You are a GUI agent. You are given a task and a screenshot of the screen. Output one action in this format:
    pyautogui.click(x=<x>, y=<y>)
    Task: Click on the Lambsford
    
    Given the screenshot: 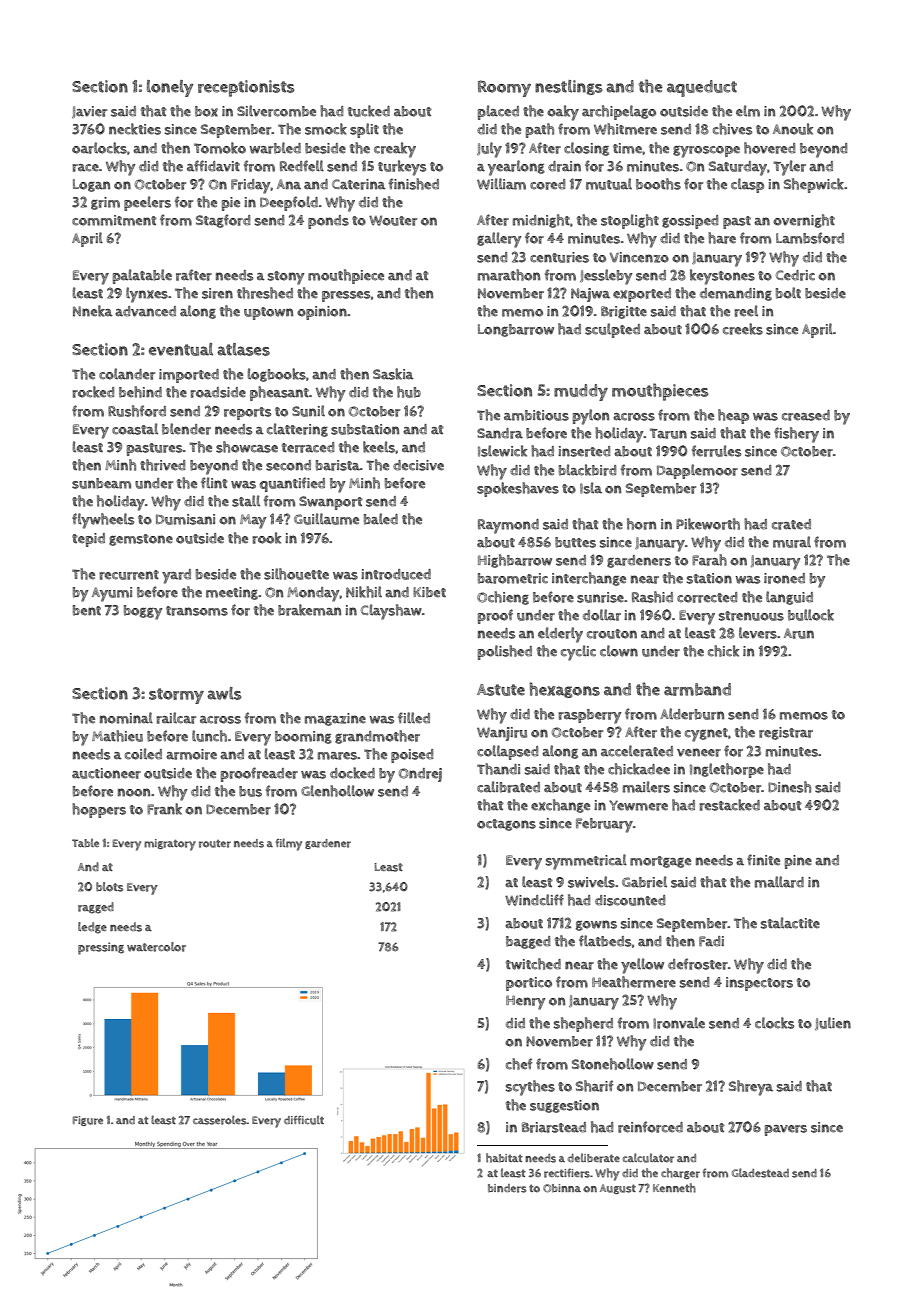 What is the action you would take?
    pyautogui.click(x=810, y=238)
